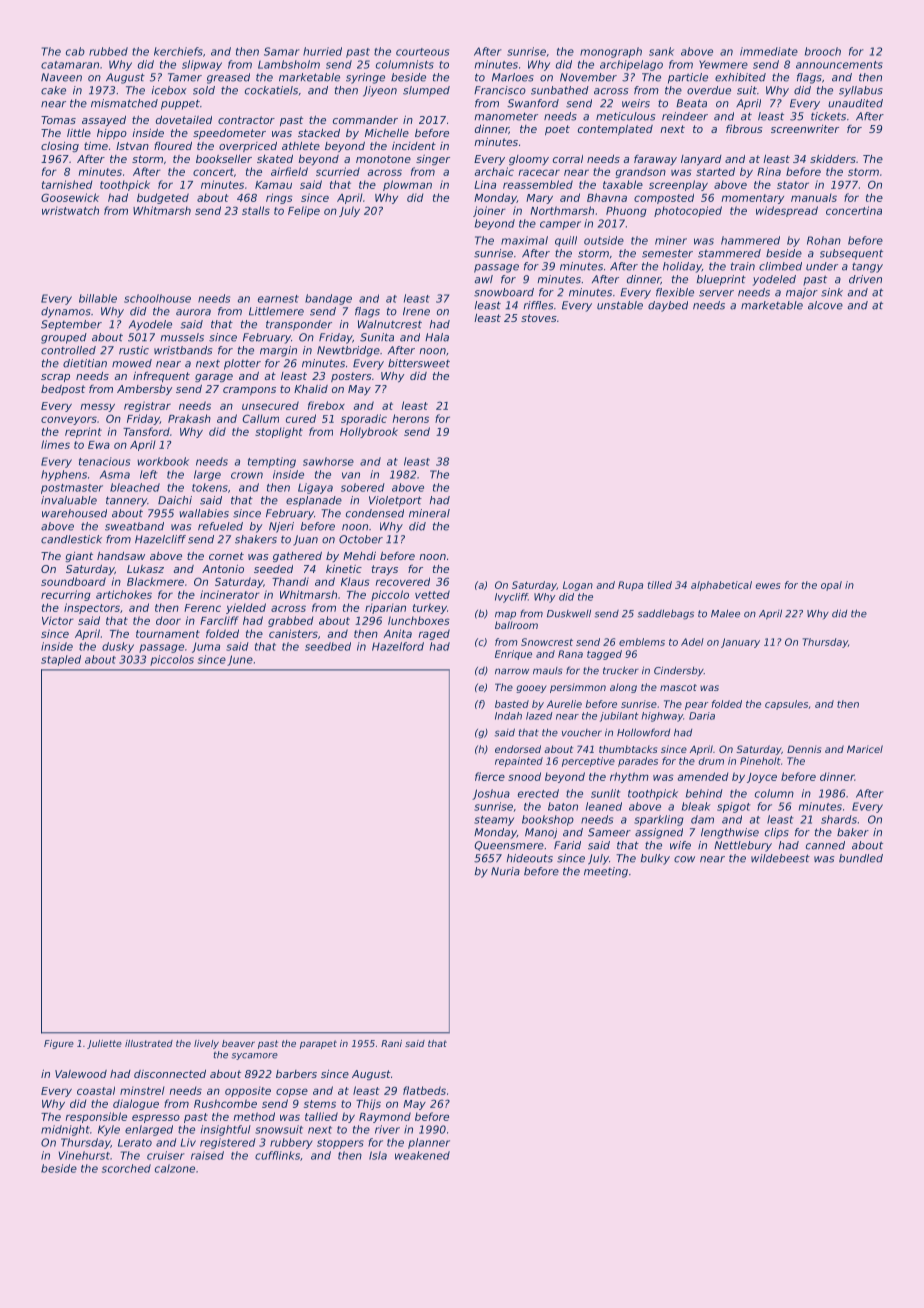 The image size is (924, 1308). What do you see at coordinates (861, 858) in the document?
I see `bundled` at bounding box center [861, 858].
